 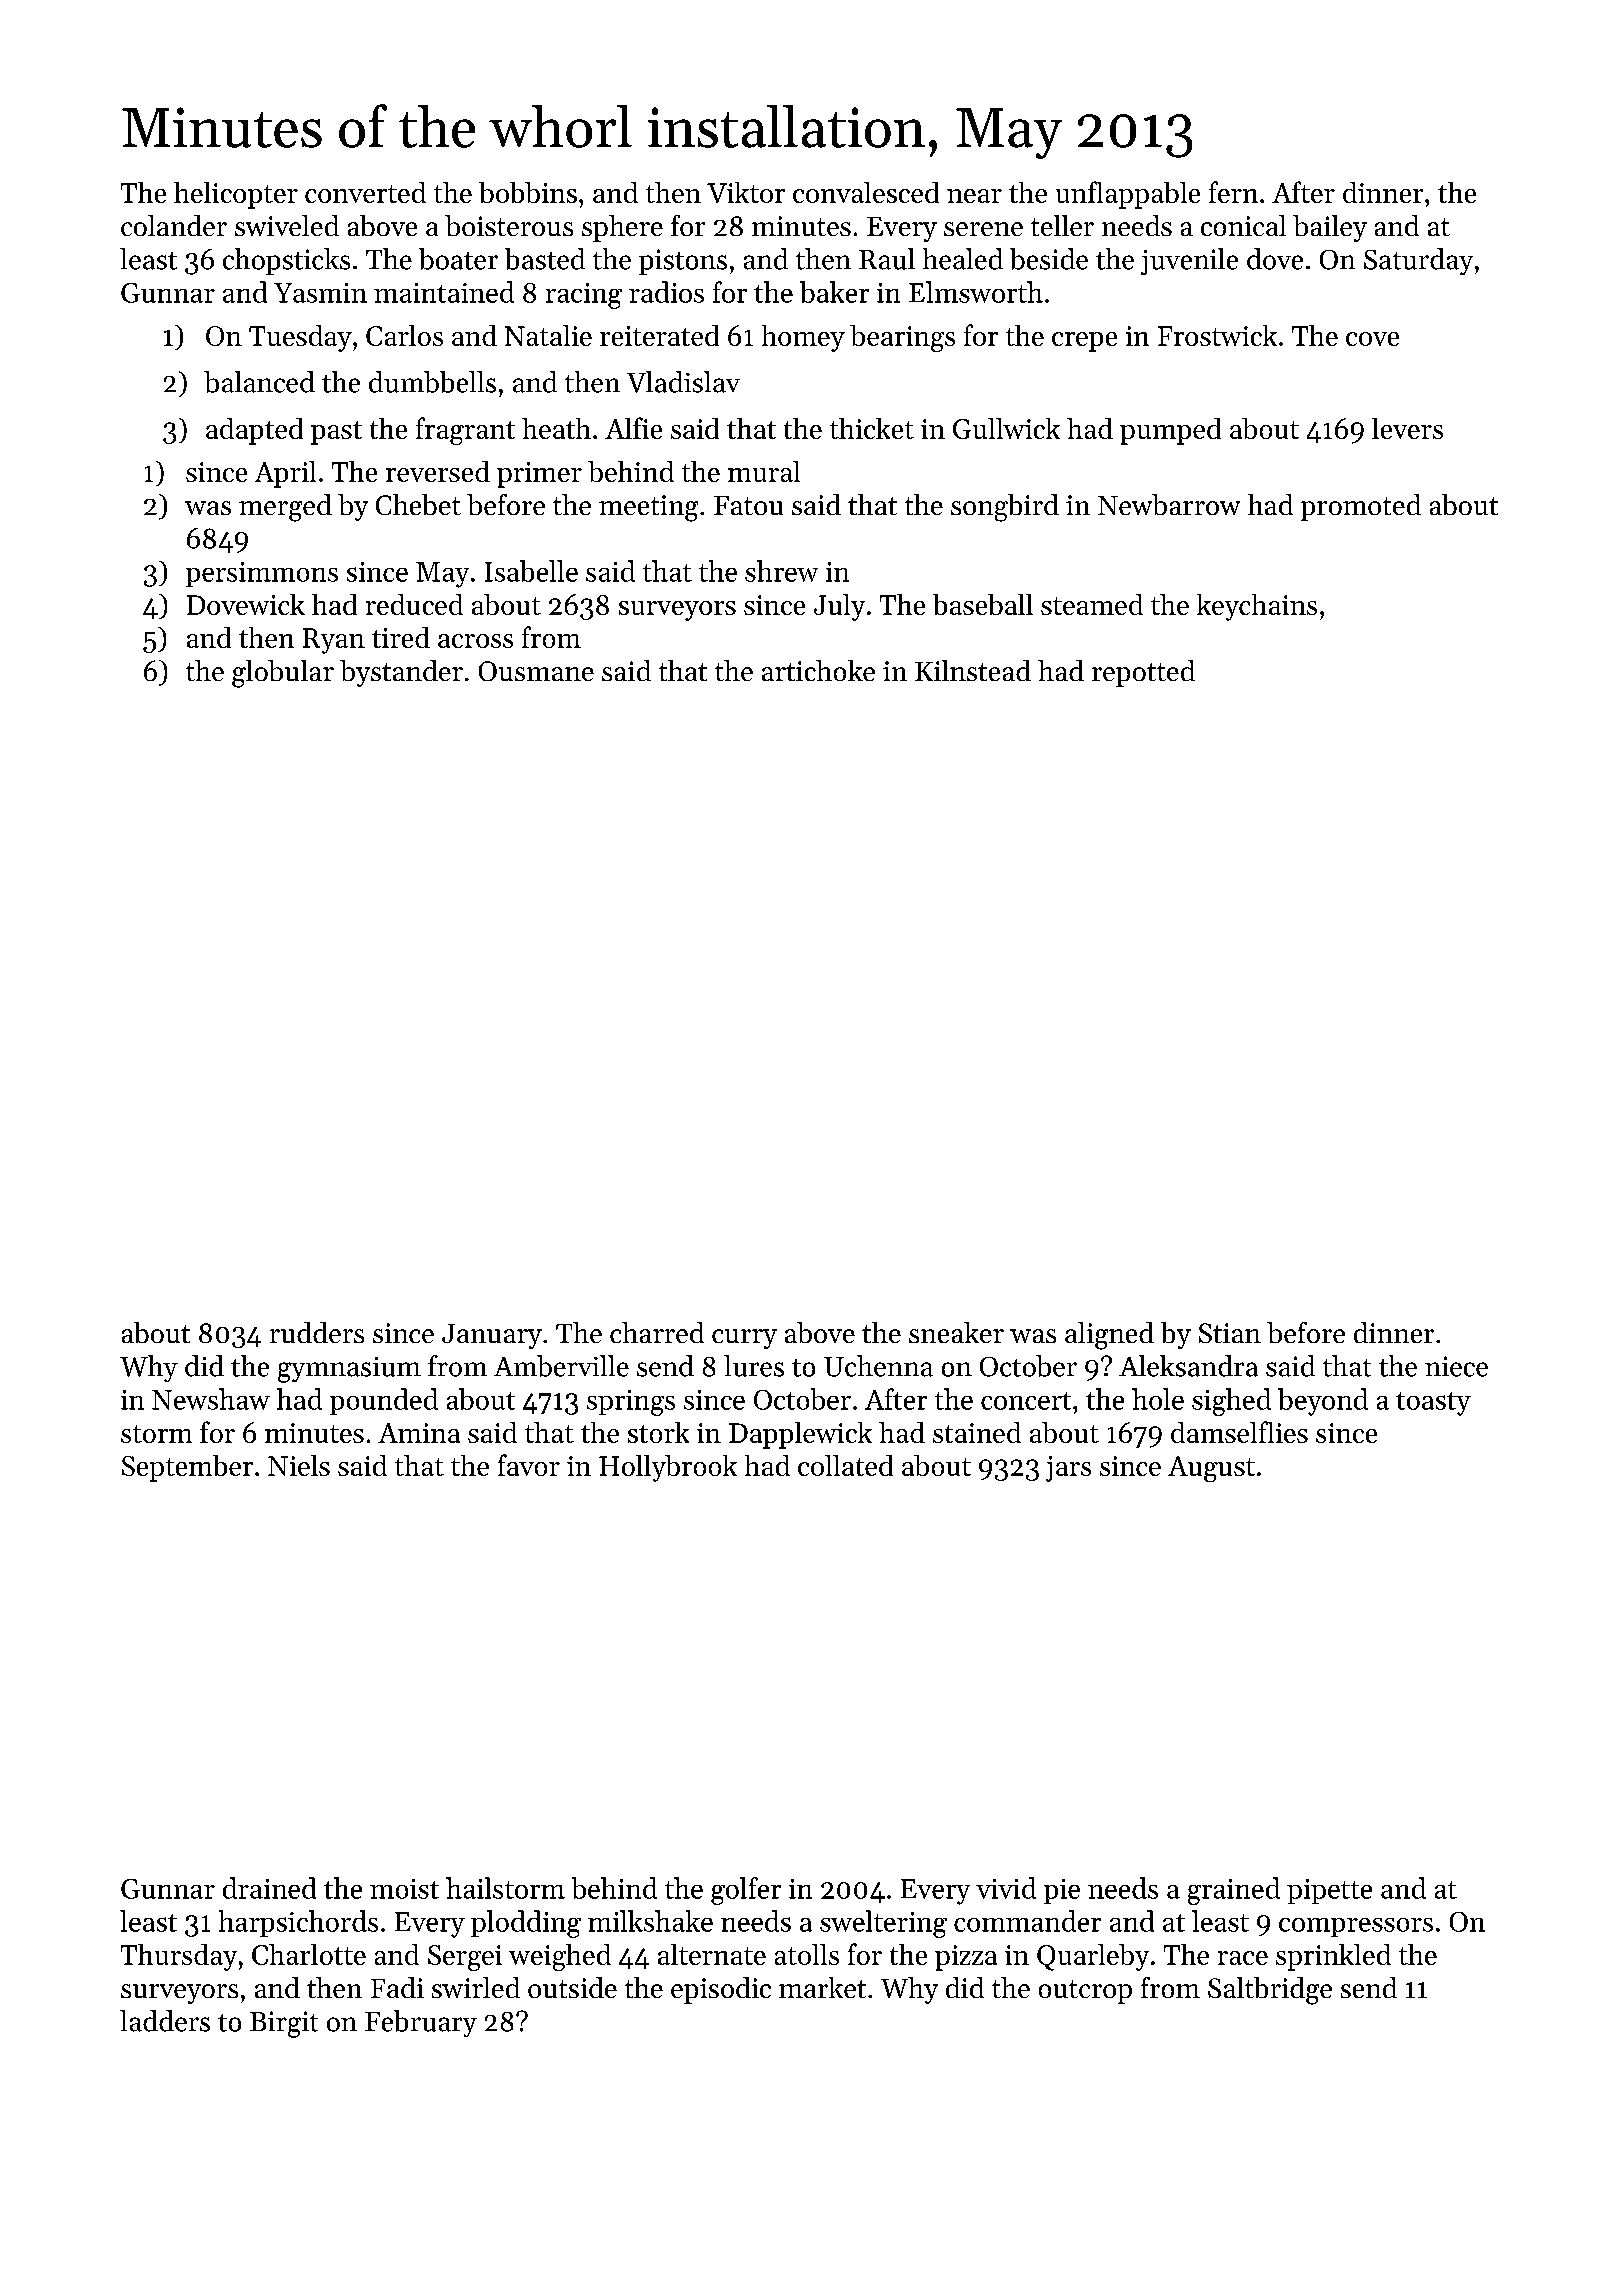 I want to click on ladders, so click(x=165, y=2021).
